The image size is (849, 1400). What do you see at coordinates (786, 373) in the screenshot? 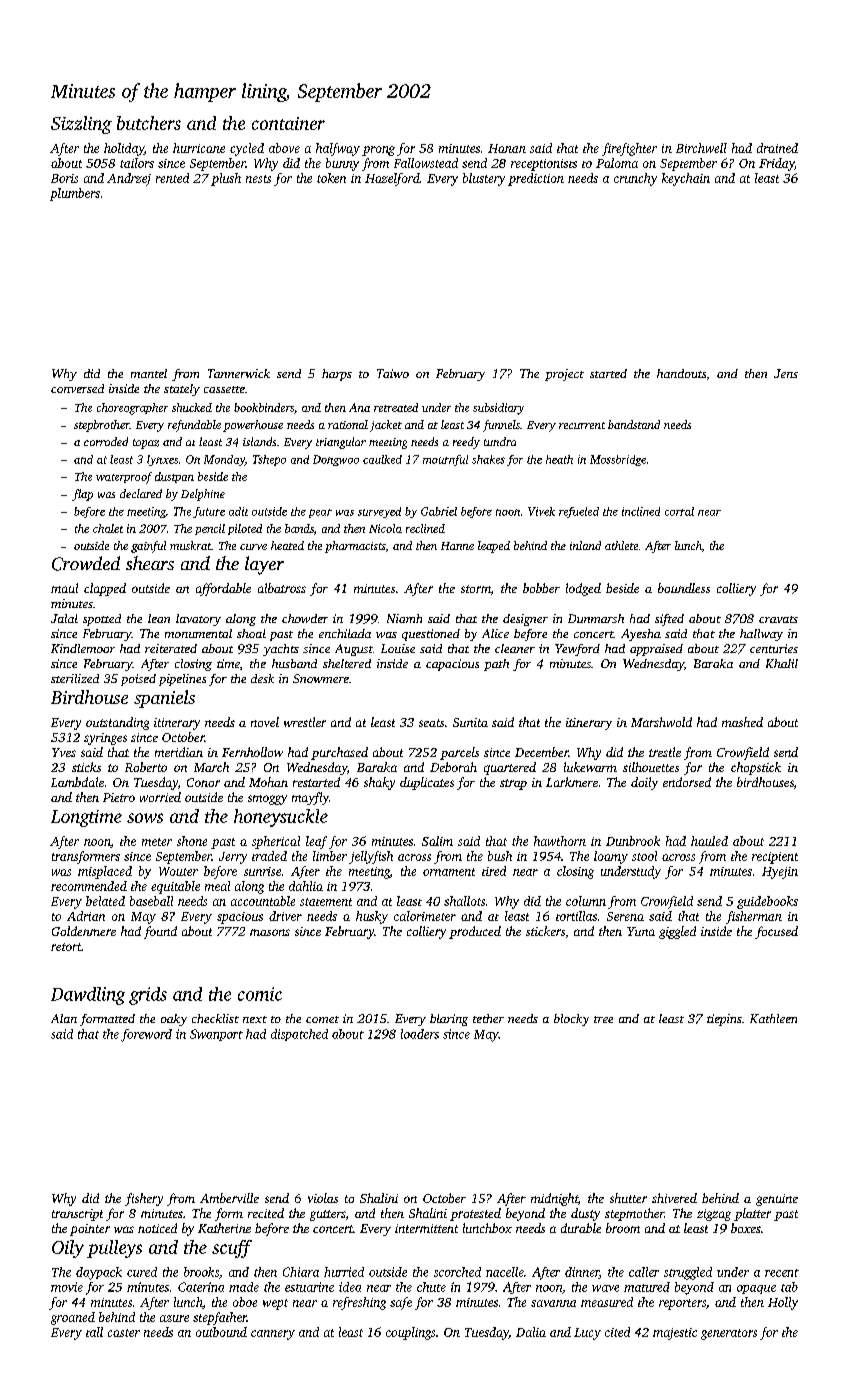
I see `Jens` at bounding box center [786, 373].
